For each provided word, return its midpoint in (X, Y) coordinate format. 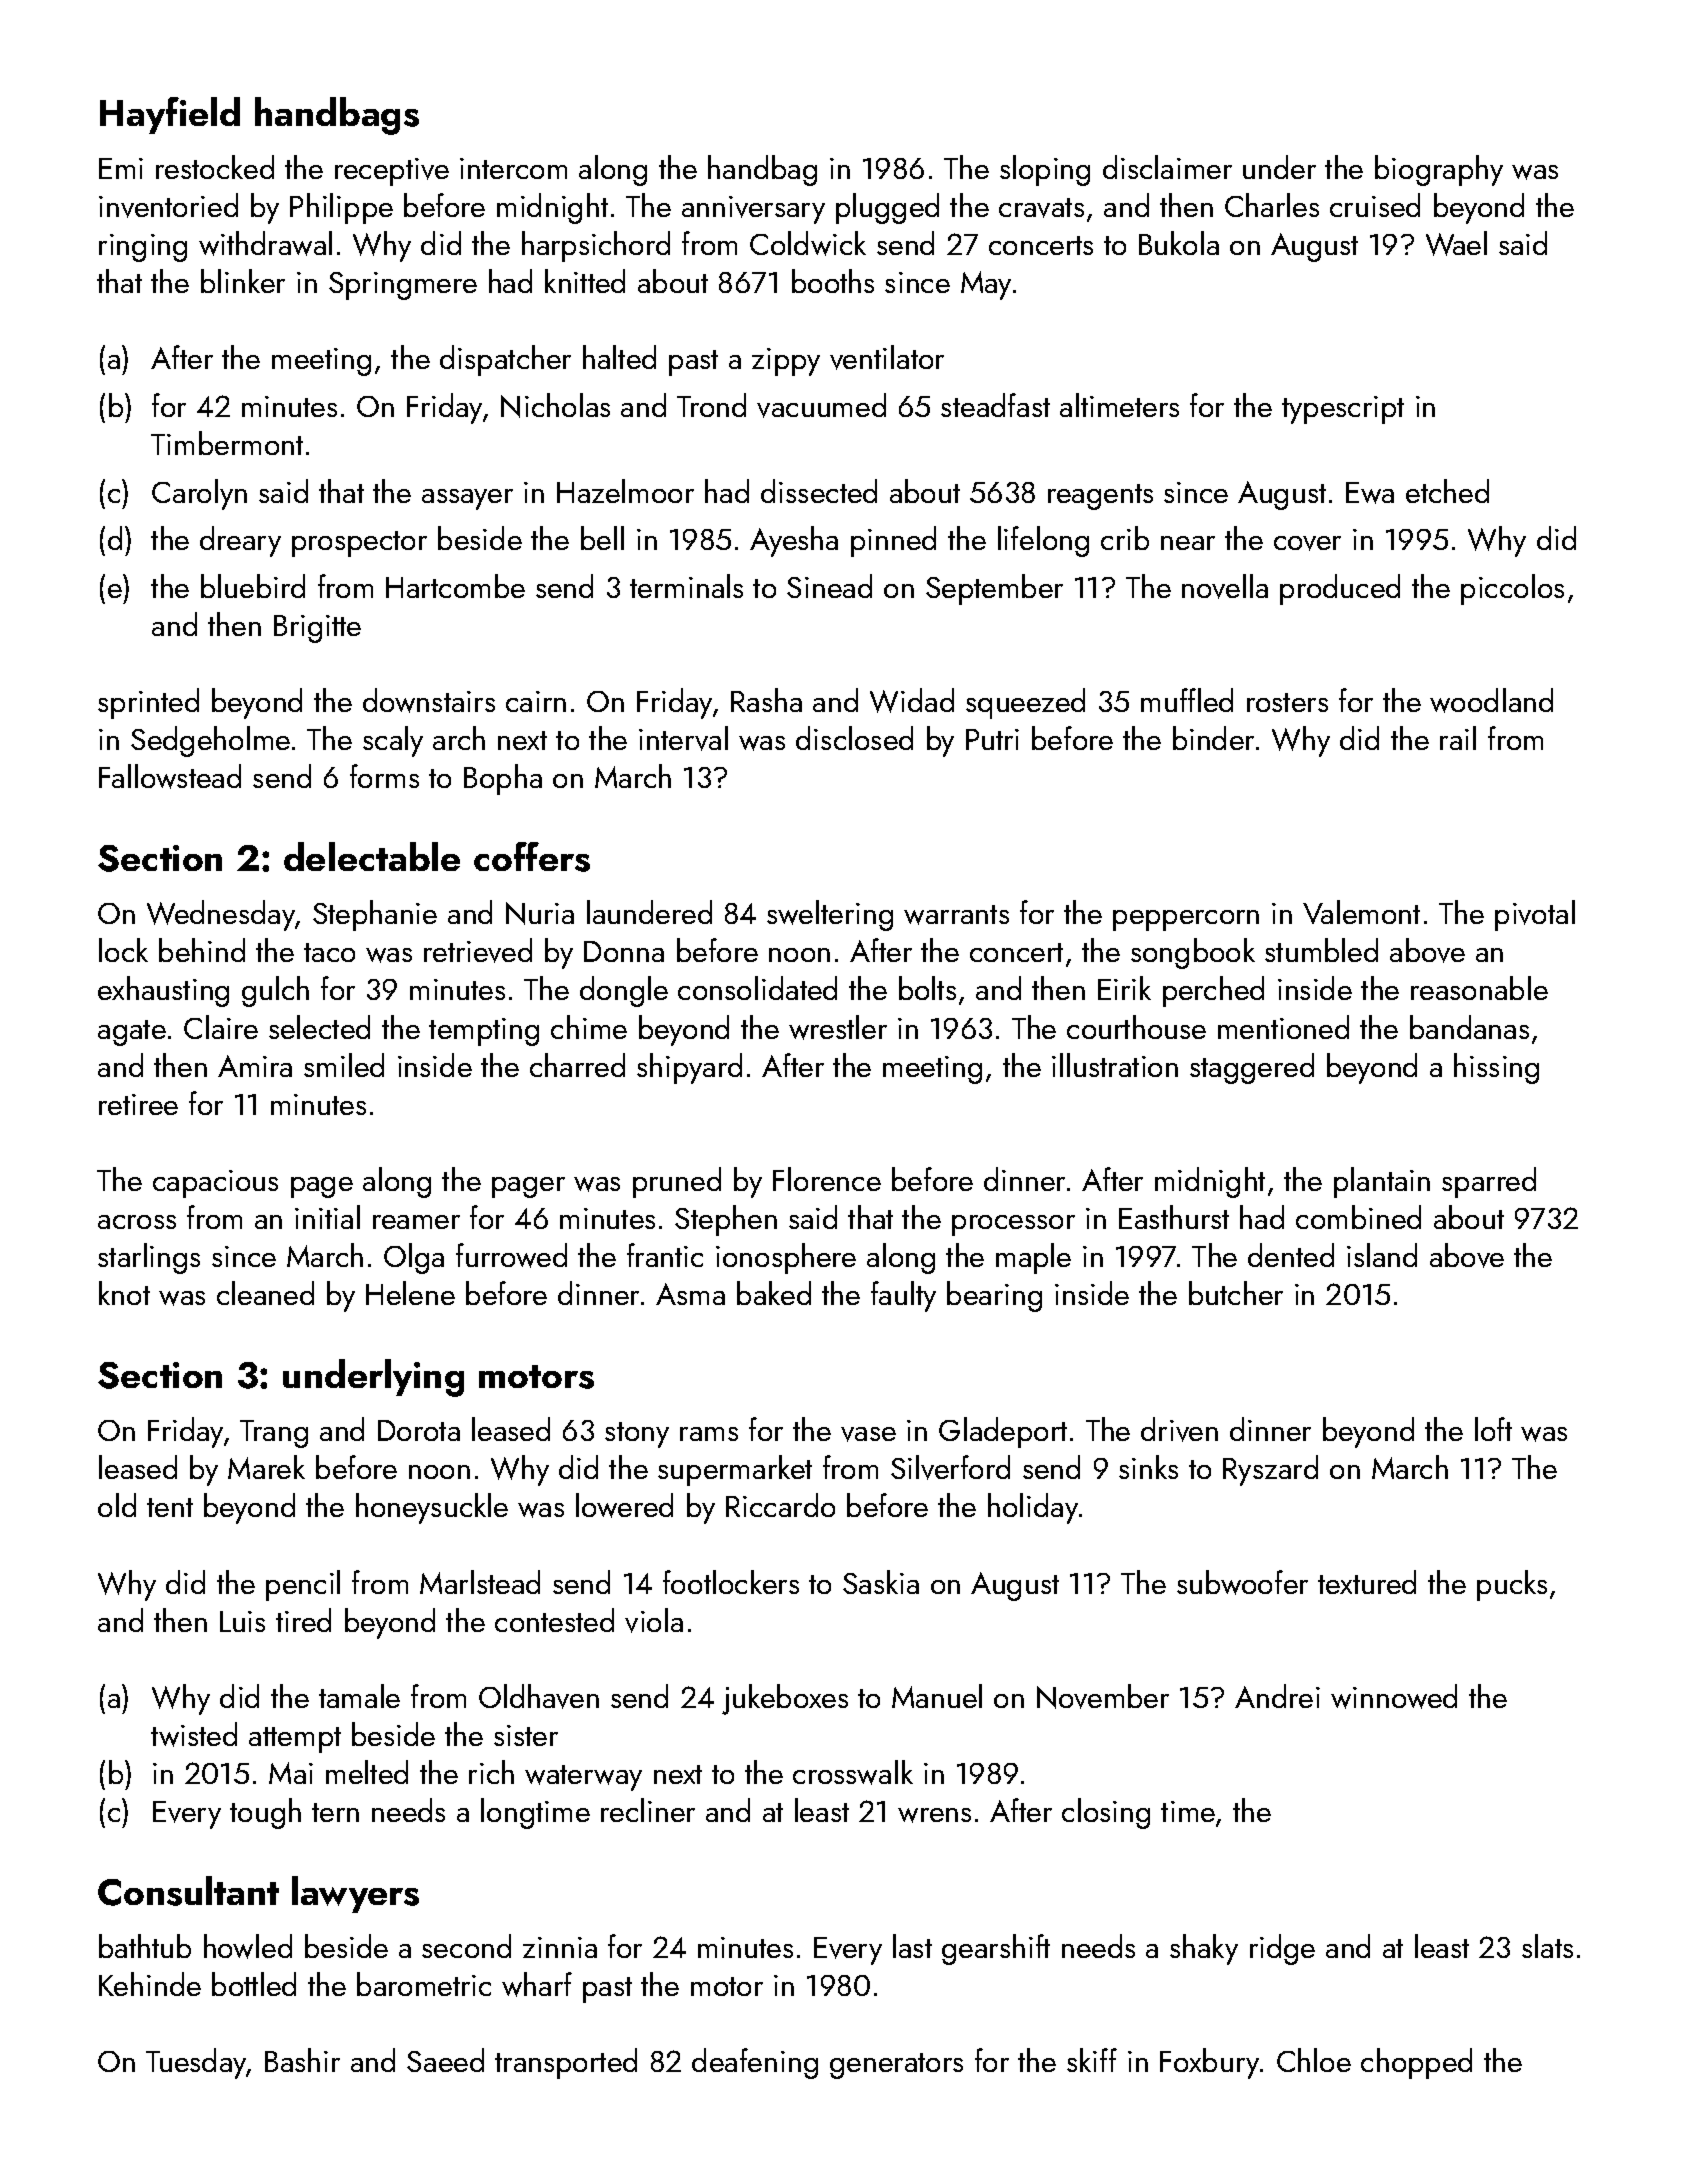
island (1382, 1255)
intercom (513, 168)
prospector (359, 544)
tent (170, 1507)
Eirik (1124, 988)
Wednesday (221, 915)
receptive (392, 172)
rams (709, 1434)
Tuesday (196, 2063)
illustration (1115, 1065)
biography (1439, 170)
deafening (755, 2063)
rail (1458, 738)
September (994, 589)
